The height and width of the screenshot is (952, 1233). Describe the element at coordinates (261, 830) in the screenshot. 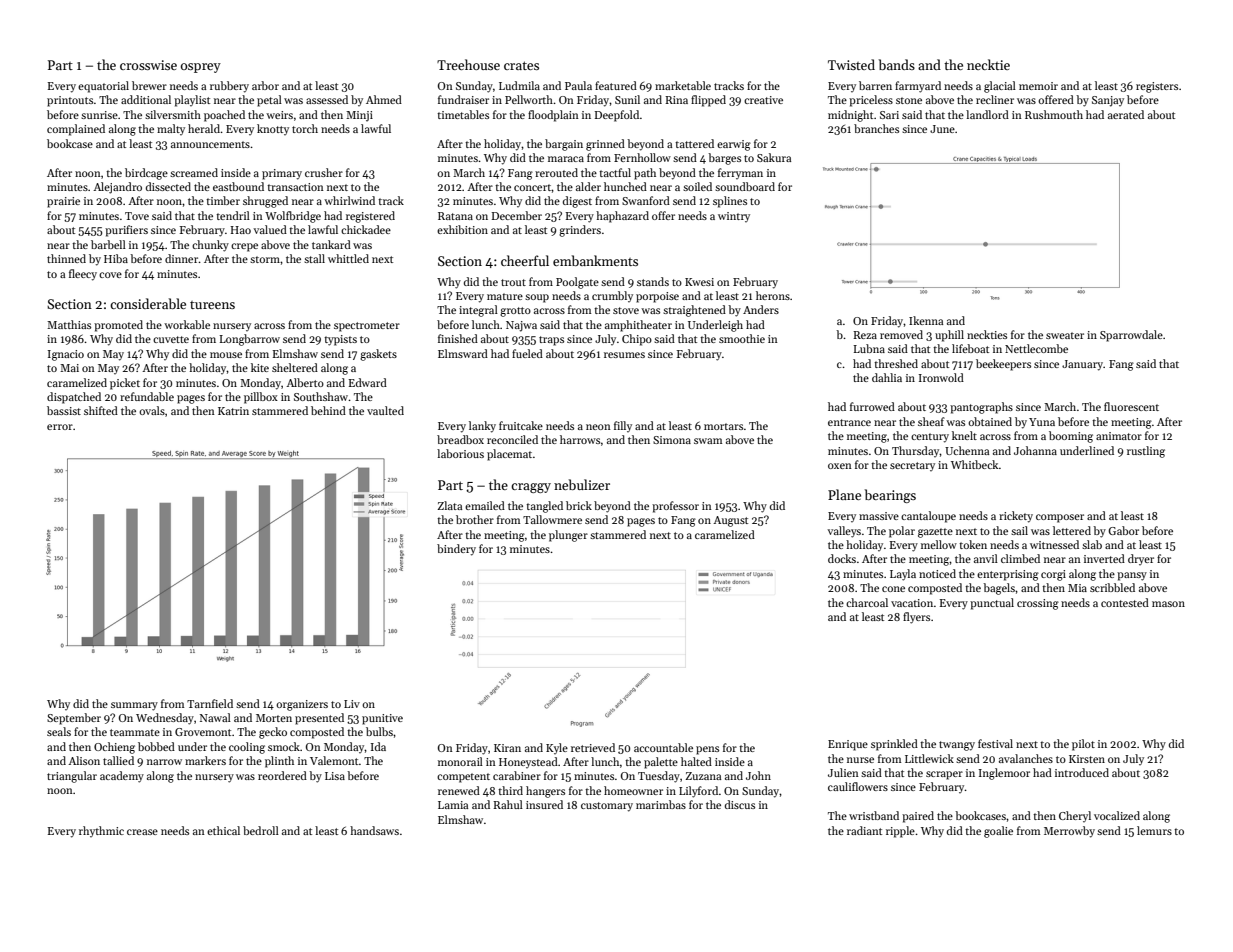

I see `bedroll` at that location.
